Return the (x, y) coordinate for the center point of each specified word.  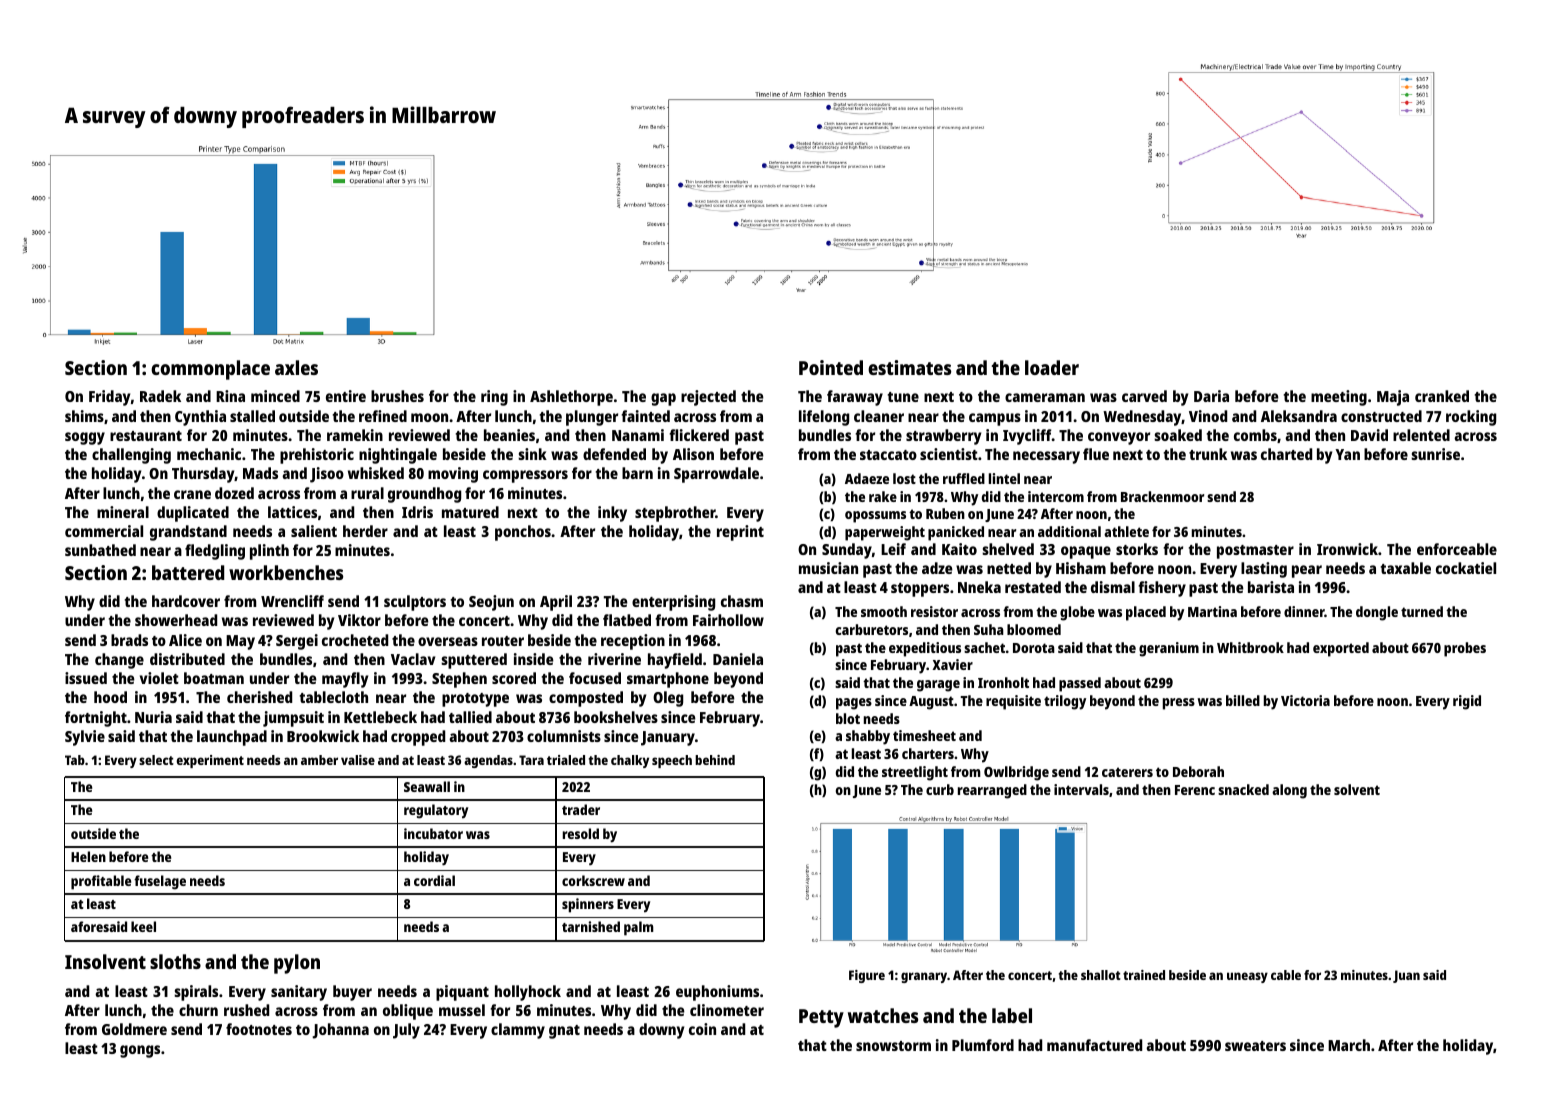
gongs (140, 1051)
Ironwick (1347, 549)
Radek (160, 396)
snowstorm (893, 1046)
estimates (909, 367)
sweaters (1255, 1046)
